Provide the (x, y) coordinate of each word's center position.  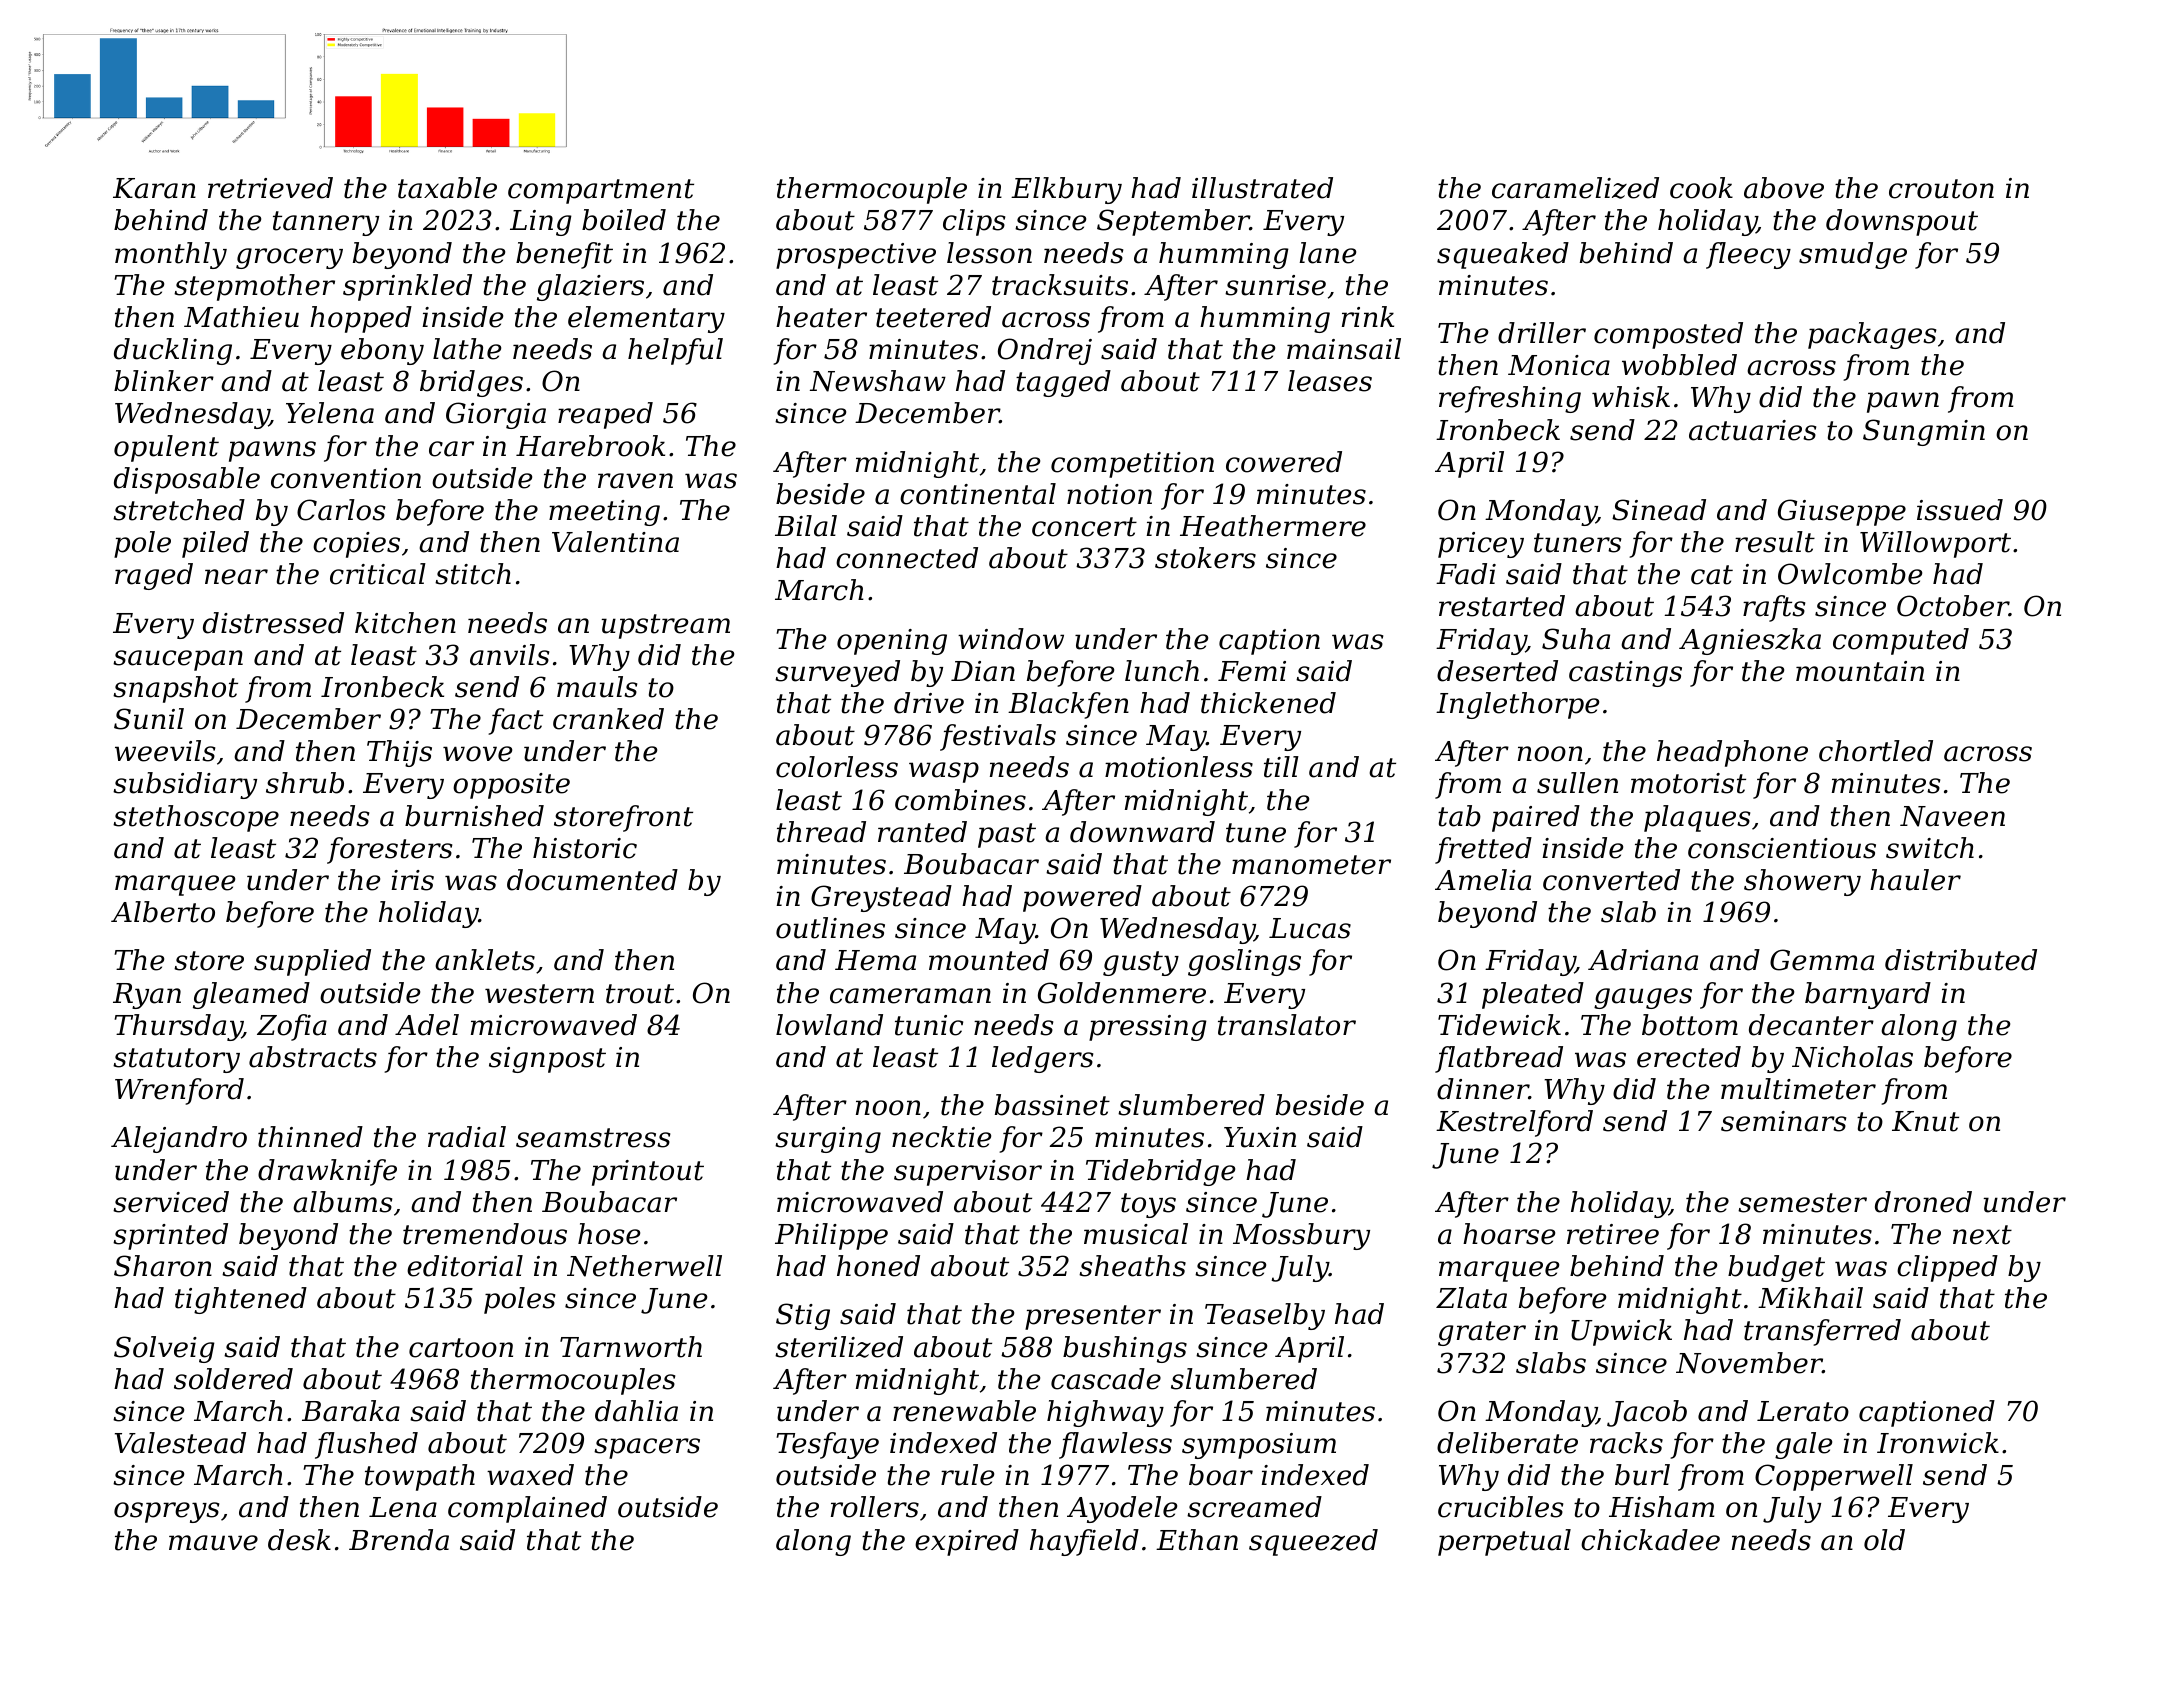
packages (1872, 335)
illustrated (1262, 188)
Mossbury (1301, 1236)
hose (609, 1234)
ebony (382, 351)
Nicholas (1852, 1057)
